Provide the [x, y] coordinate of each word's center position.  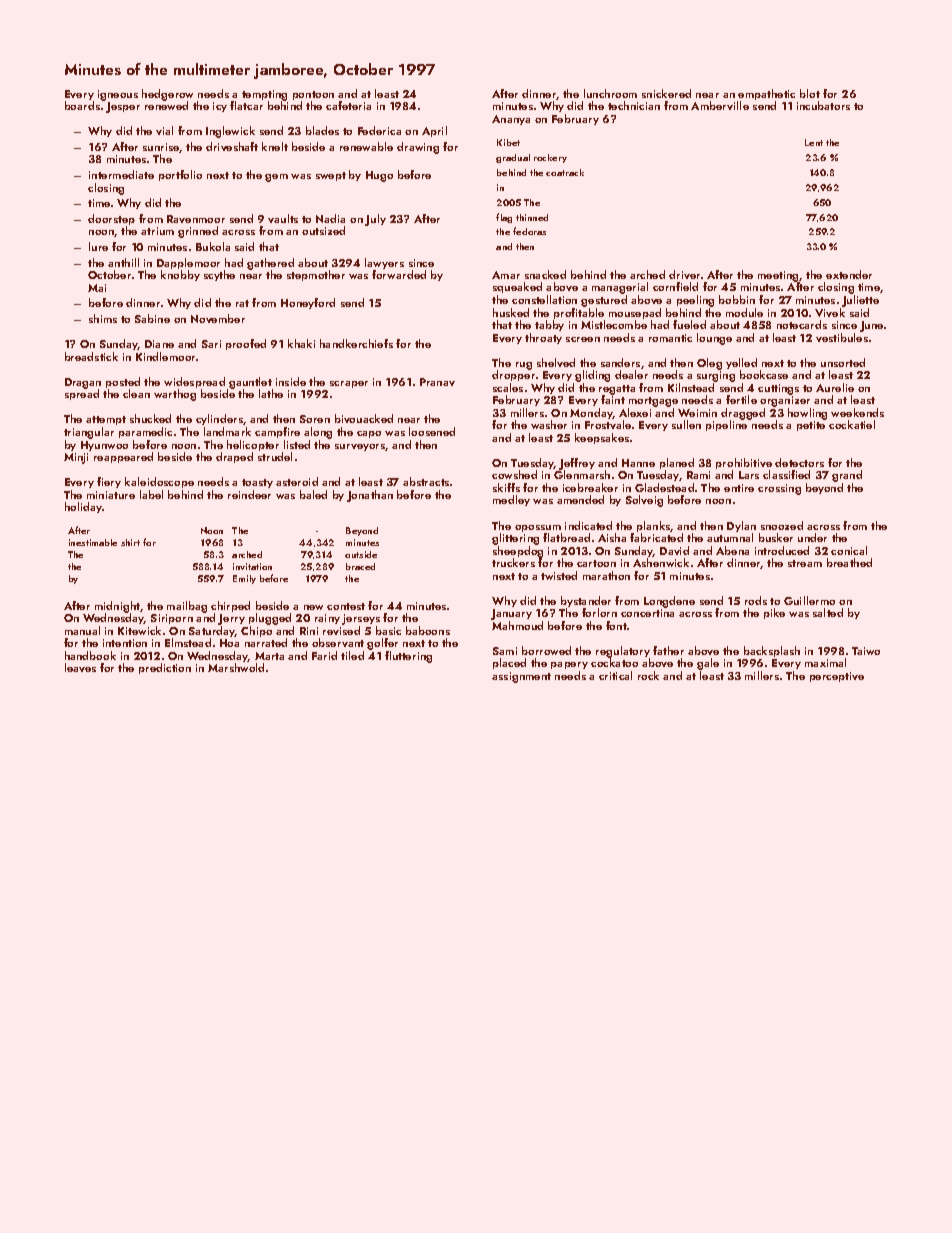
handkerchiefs [356, 343]
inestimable [93, 542]
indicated [588, 525]
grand [847, 476]
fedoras [529, 231]
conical [849, 550]
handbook [90, 655]
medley [511, 500]
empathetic [766, 94]
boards [82, 105]
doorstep [111, 220]
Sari [211, 344]
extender [849, 274]
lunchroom [610, 93]
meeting [779, 277]
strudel [275, 456]
